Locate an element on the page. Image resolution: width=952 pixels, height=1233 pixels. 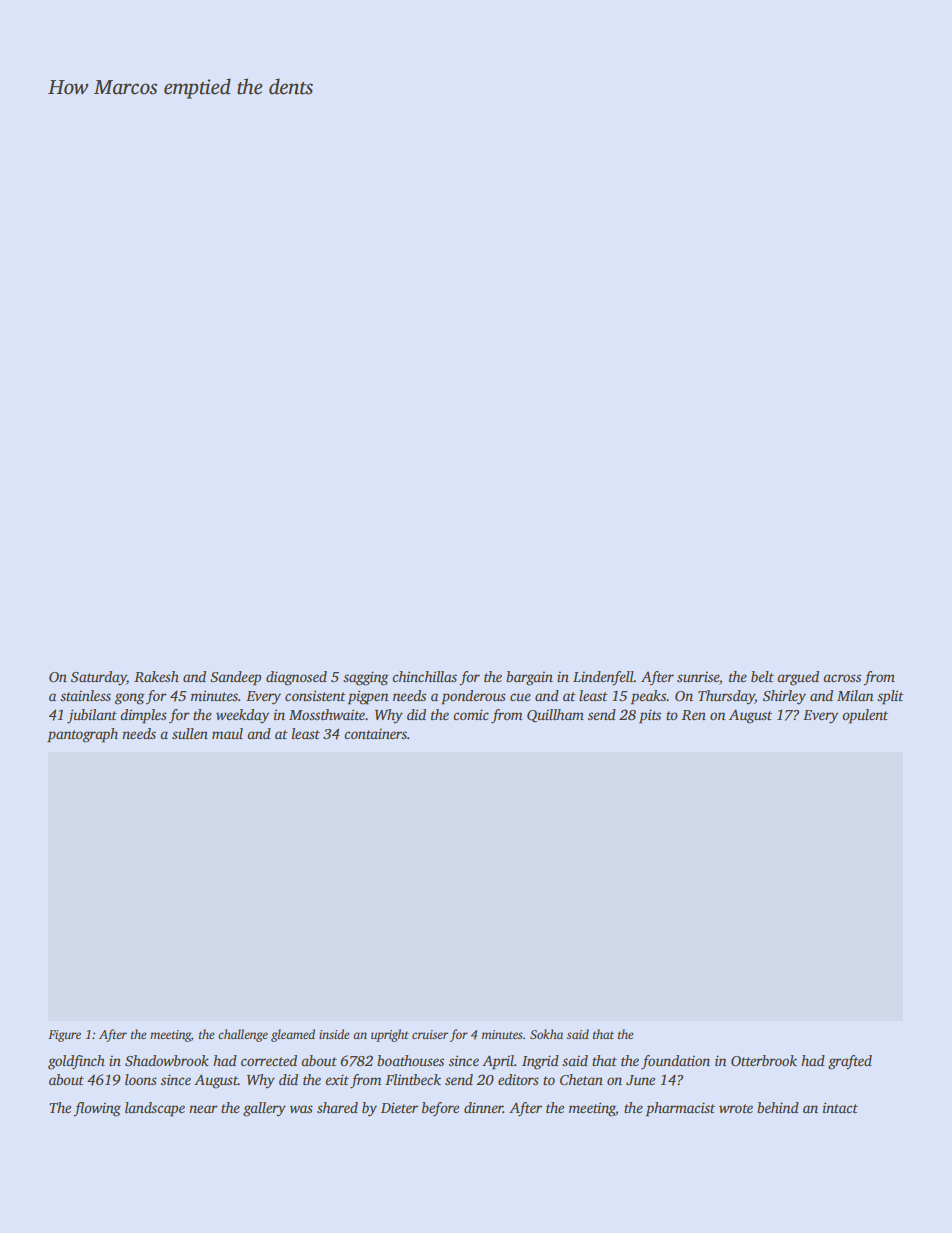
flowing is located at coordinates (97, 1109).
